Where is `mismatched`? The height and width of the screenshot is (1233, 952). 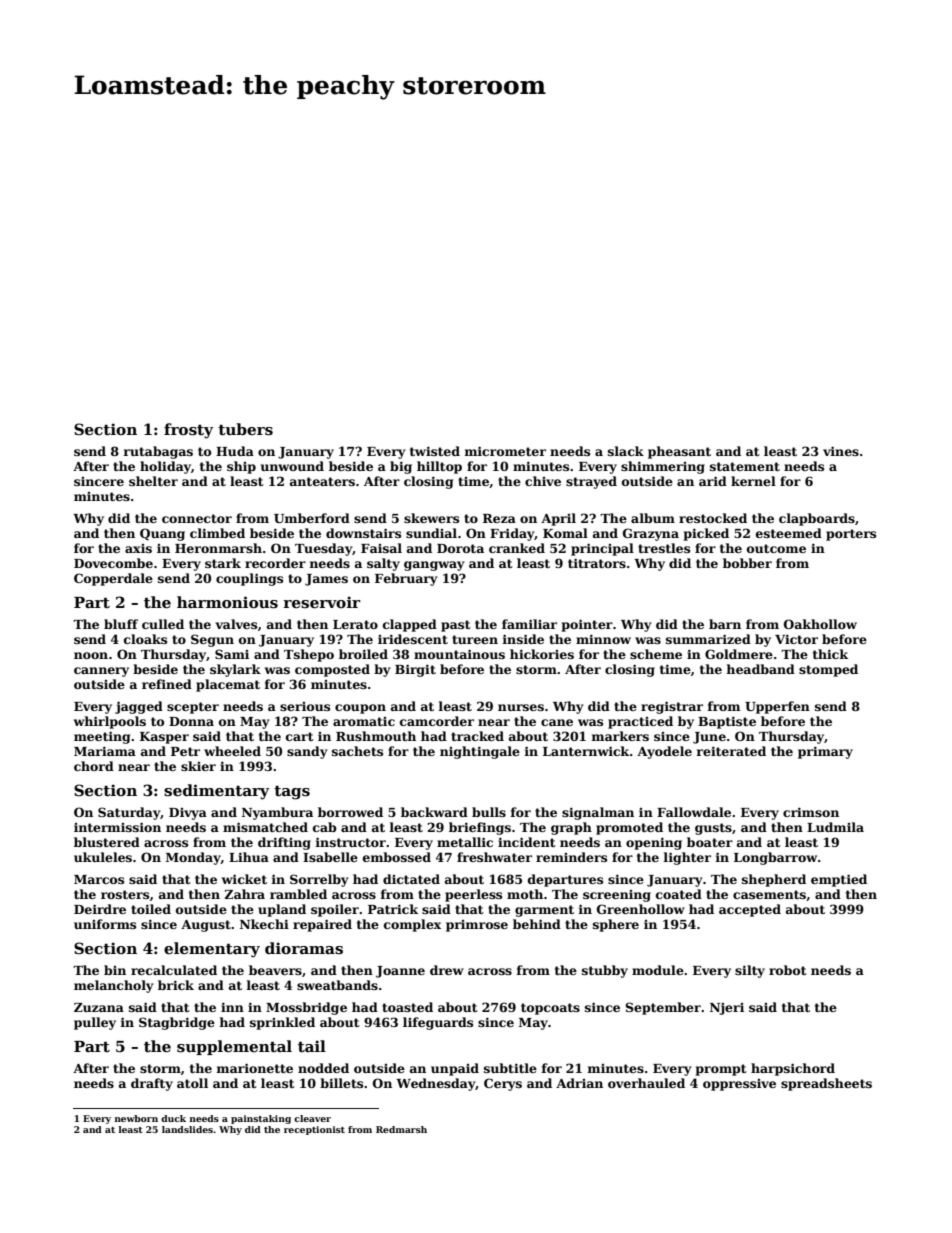 mismatched is located at coordinates (265, 827).
